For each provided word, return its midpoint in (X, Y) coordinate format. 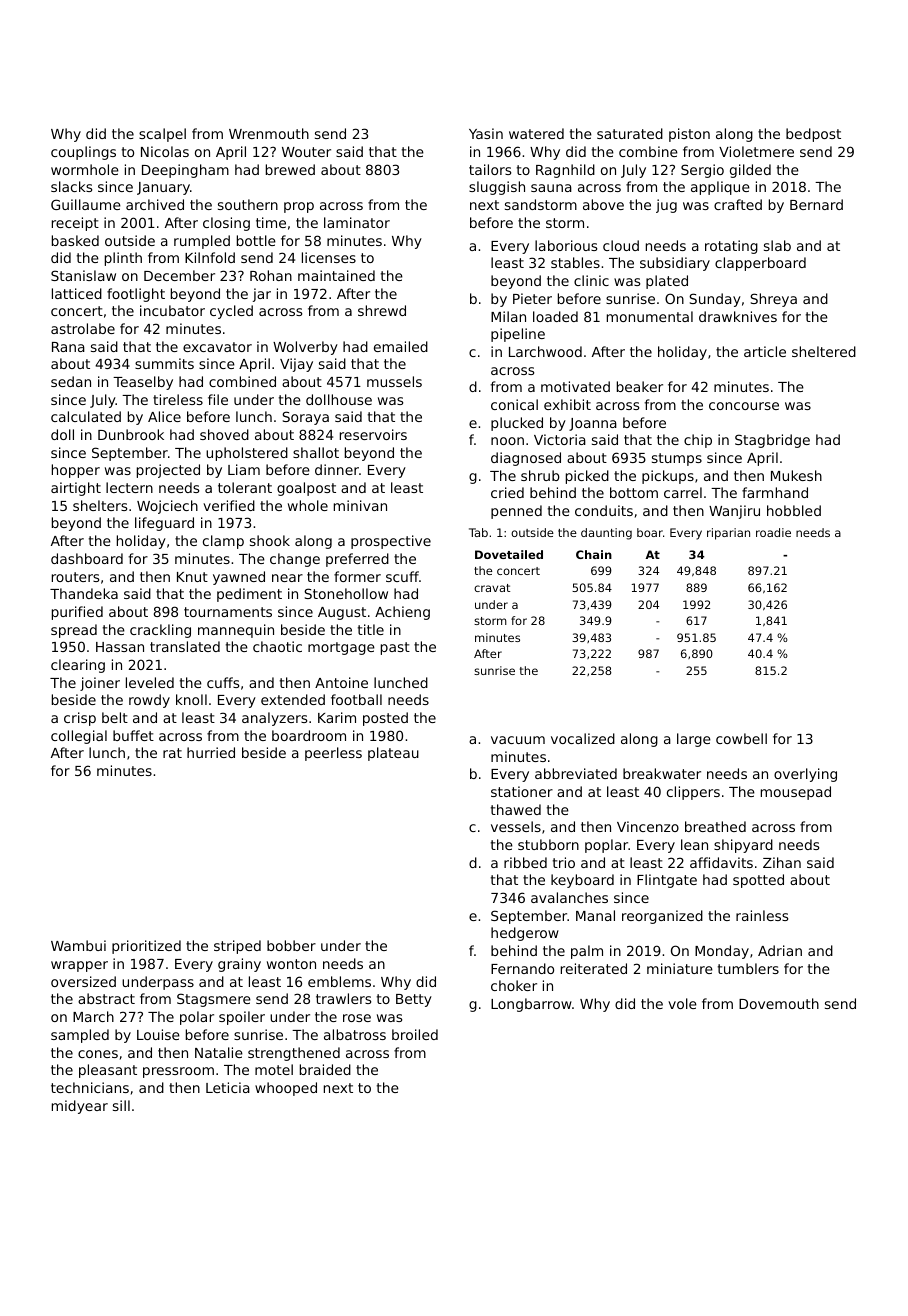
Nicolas (165, 151)
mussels (394, 381)
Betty (414, 1000)
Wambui (78, 945)
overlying (805, 775)
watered (536, 133)
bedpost (813, 135)
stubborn (548, 844)
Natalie (219, 1052)
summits (164, 363)
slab (777, 245)
